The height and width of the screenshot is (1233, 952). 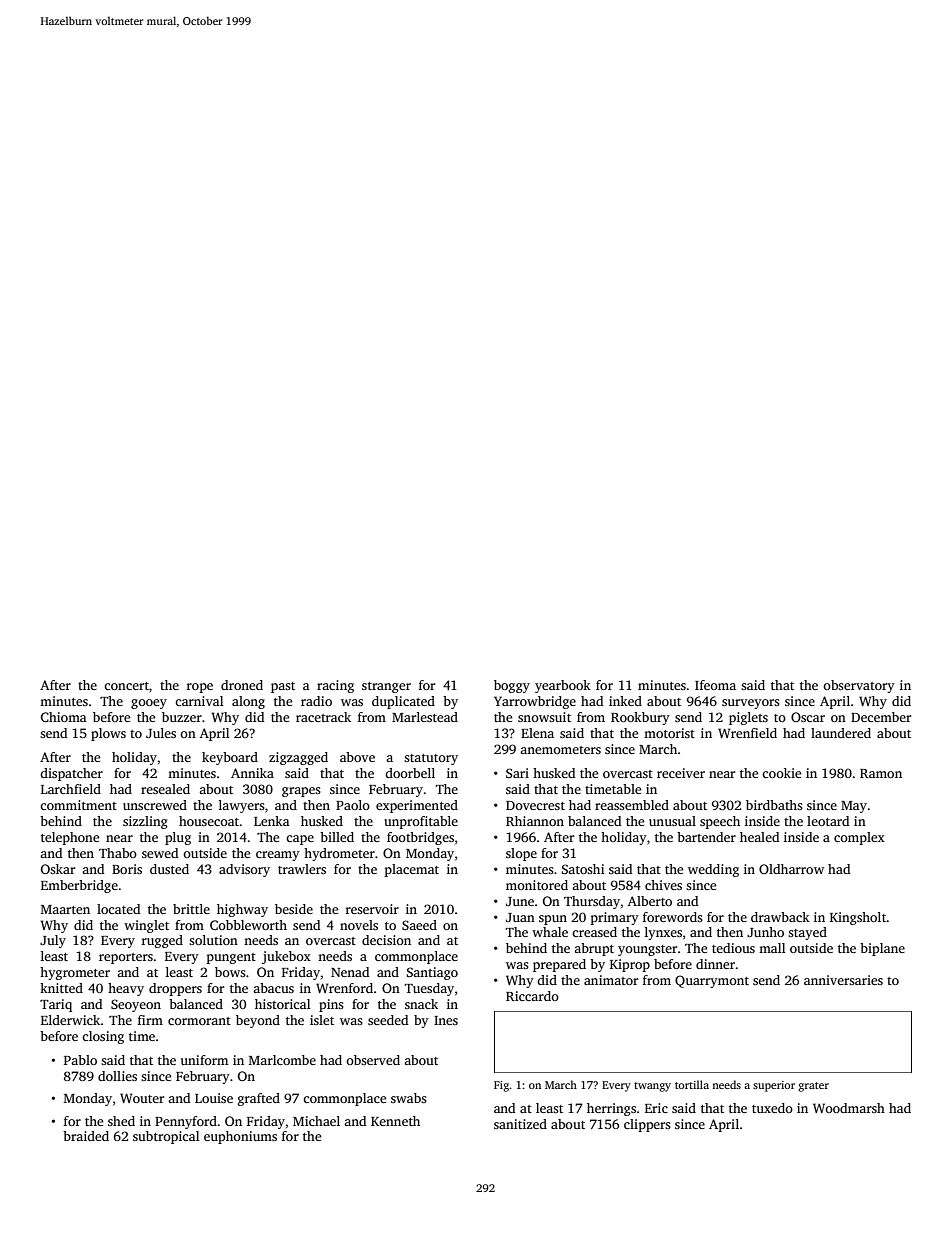 I want to click on highway, so click(x=242, y=910).
